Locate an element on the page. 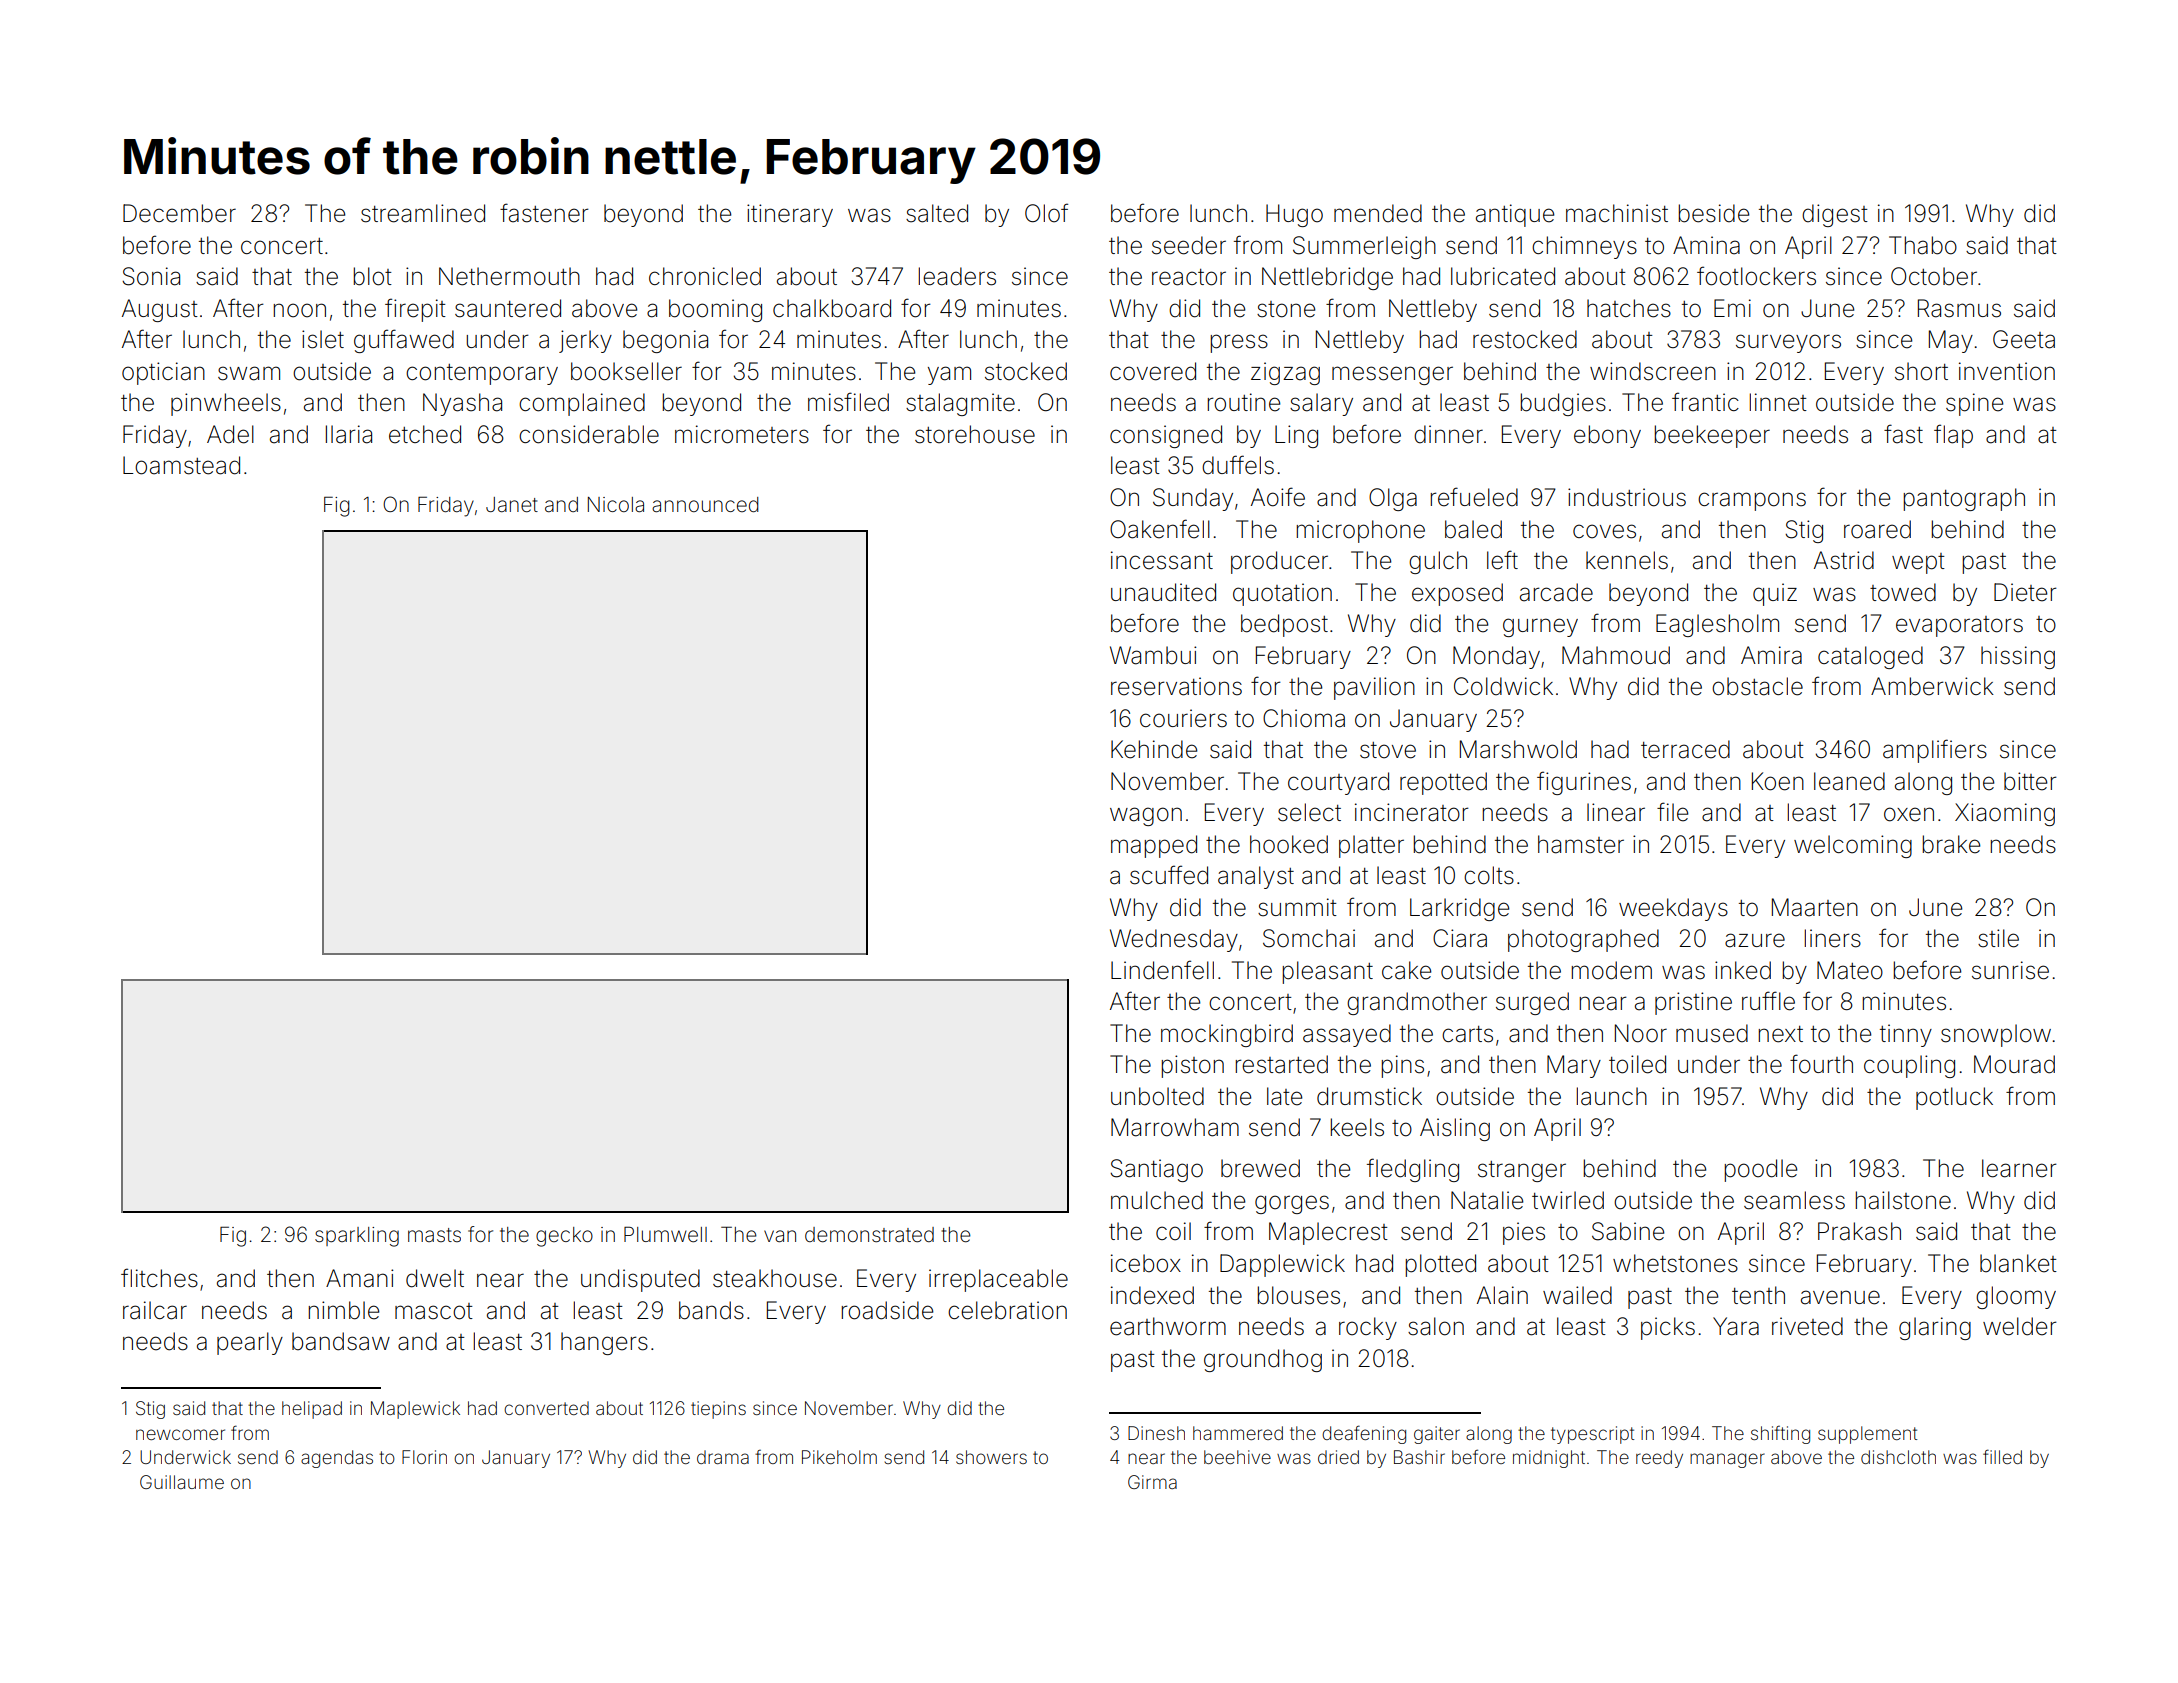  Olof is located at coordinates (1046, 213).
